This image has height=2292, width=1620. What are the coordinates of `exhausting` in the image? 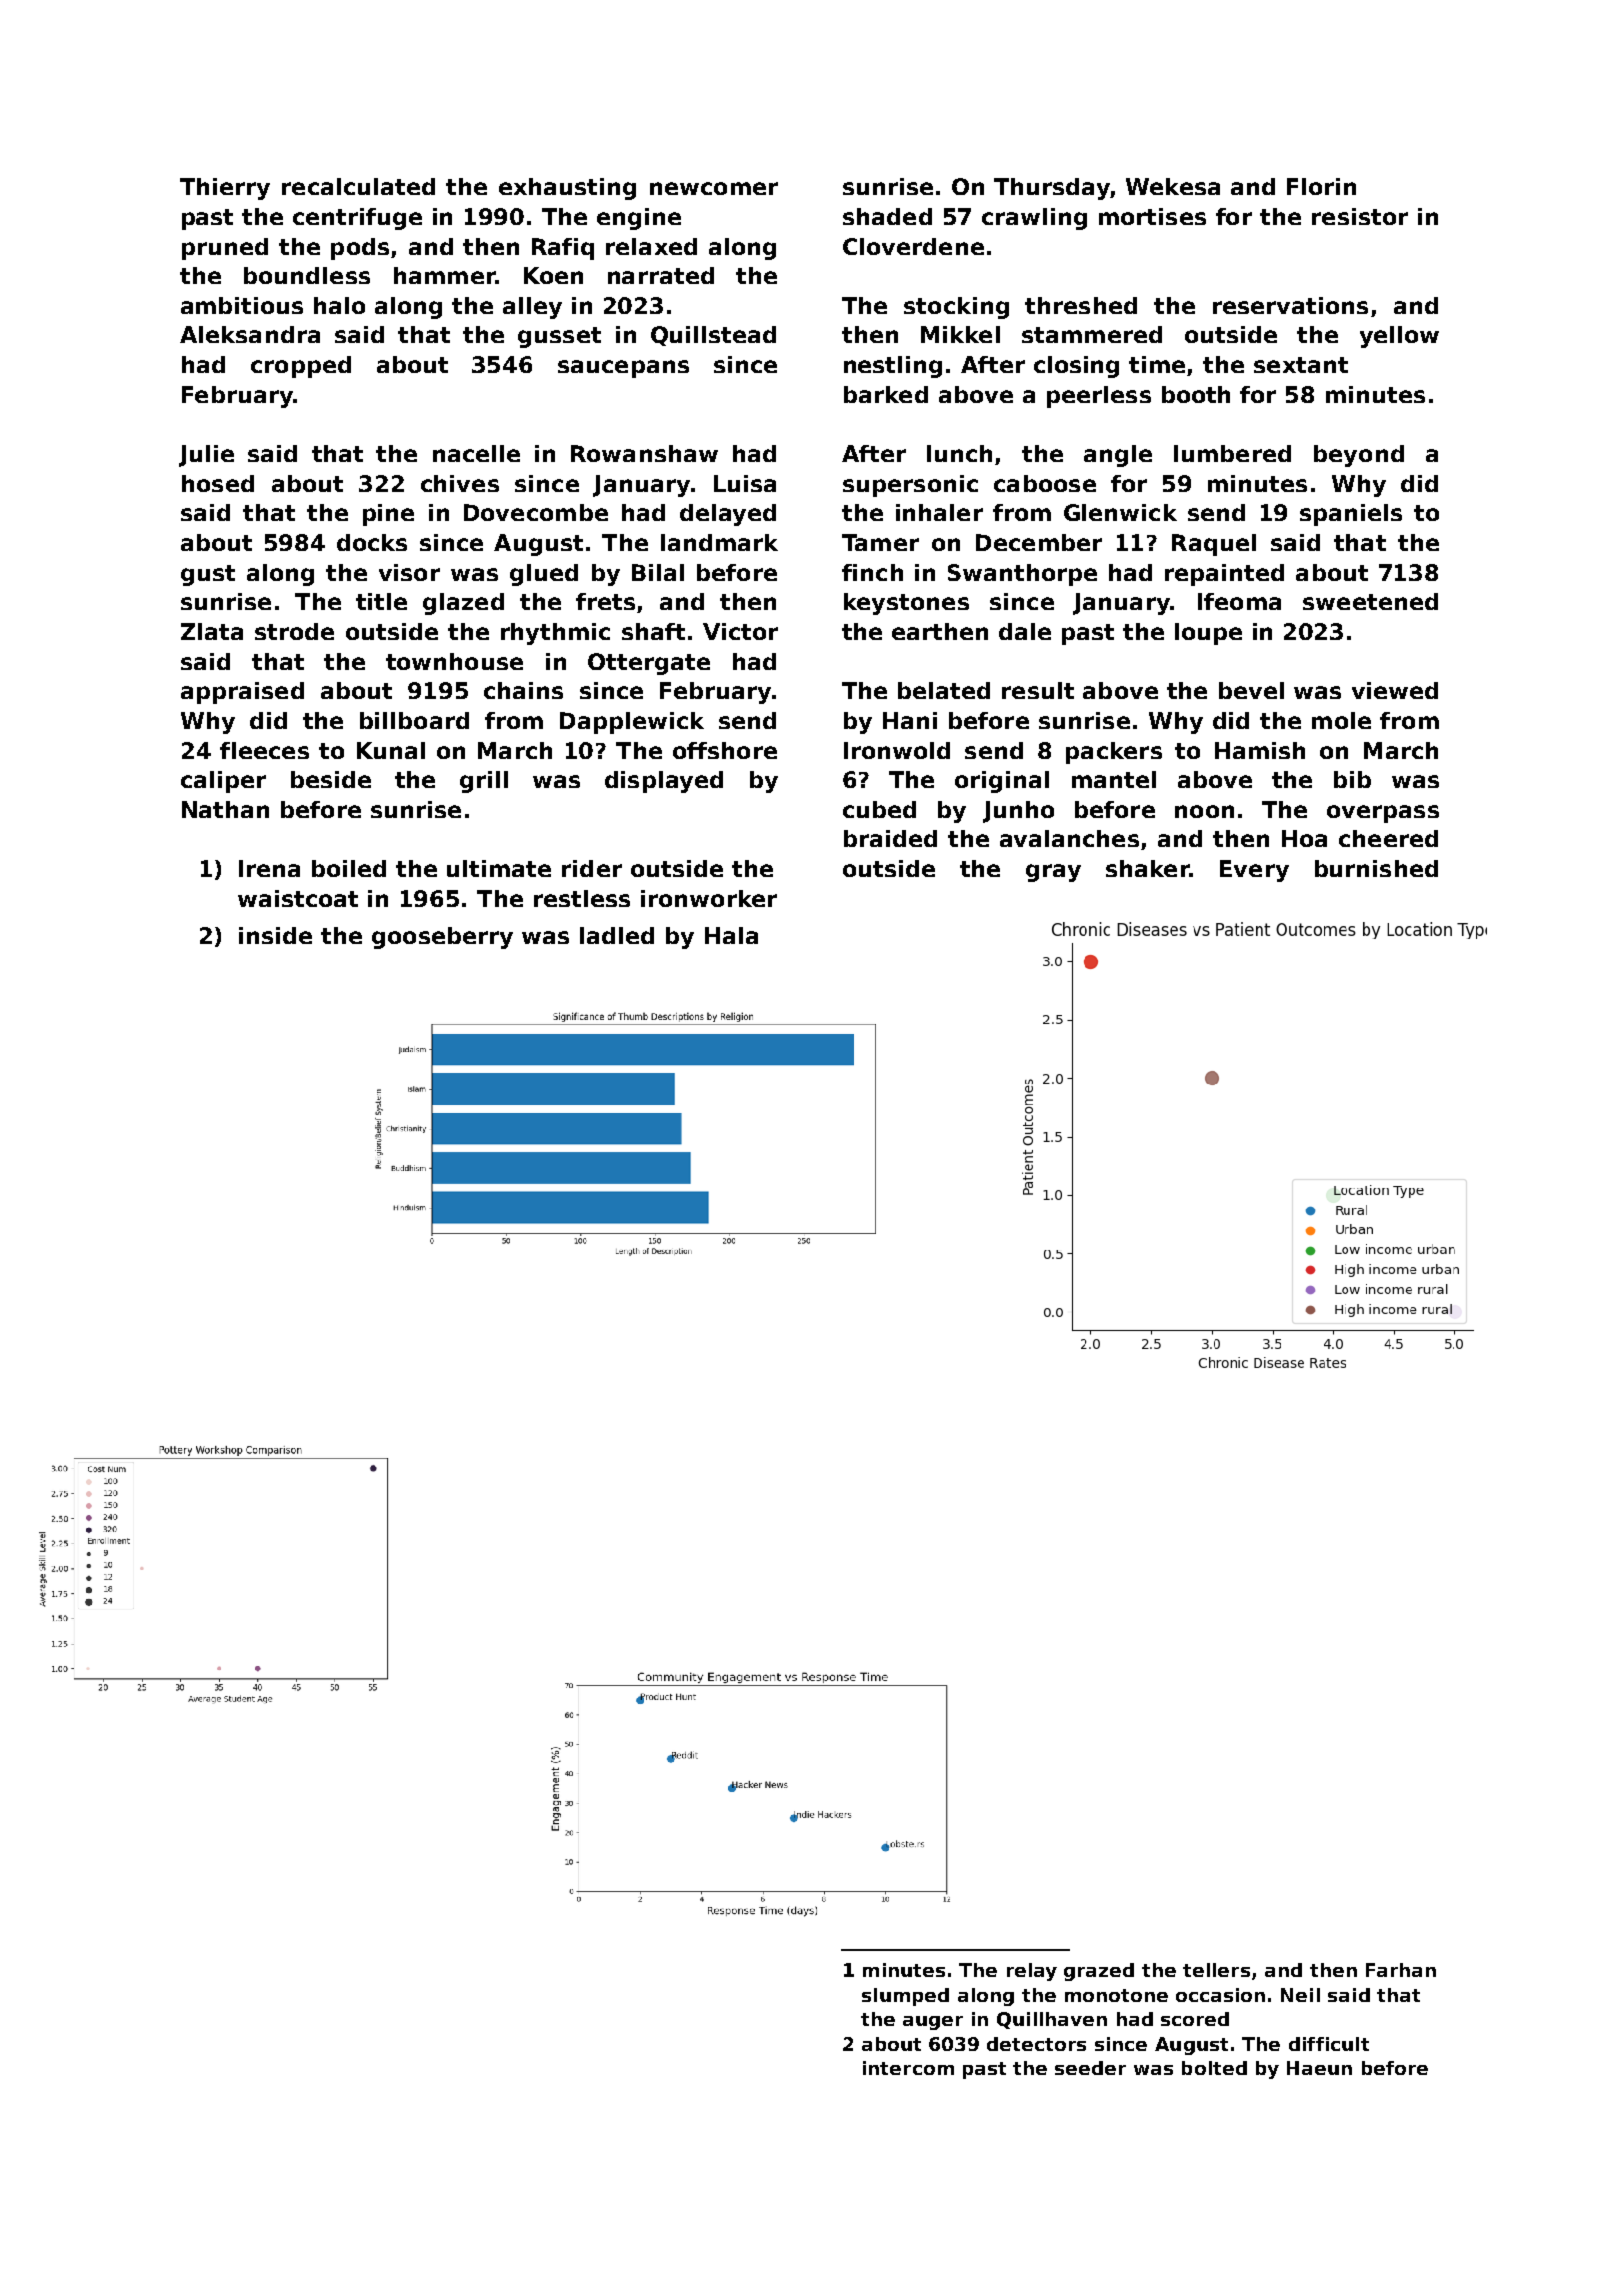 It's located at (567, 189).
